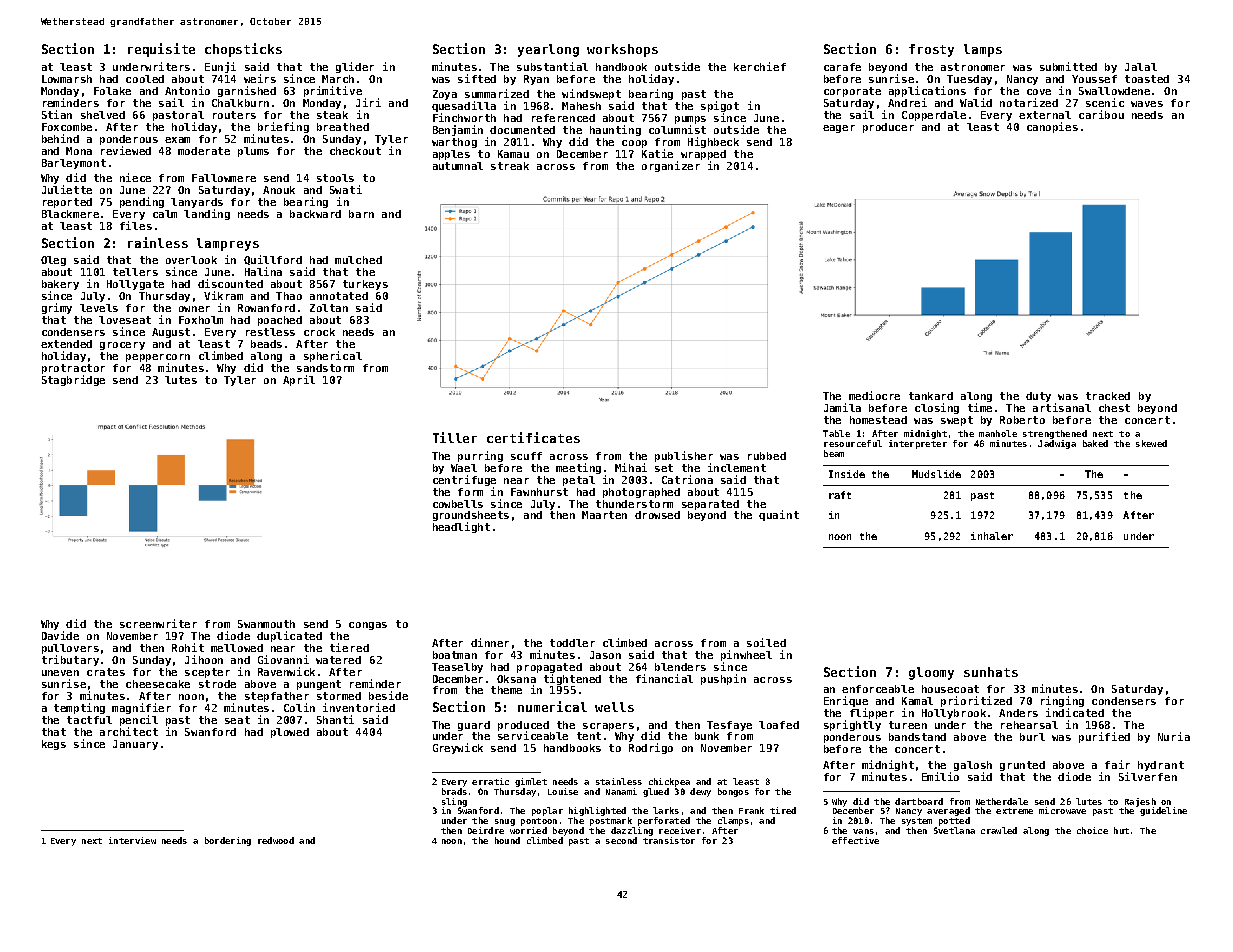 This screenshot has width=1233, height=952. What do you see at coordinates (73, 380) in the screenshot?
I see `Stagbridge` at bounding box center [73, 380].
